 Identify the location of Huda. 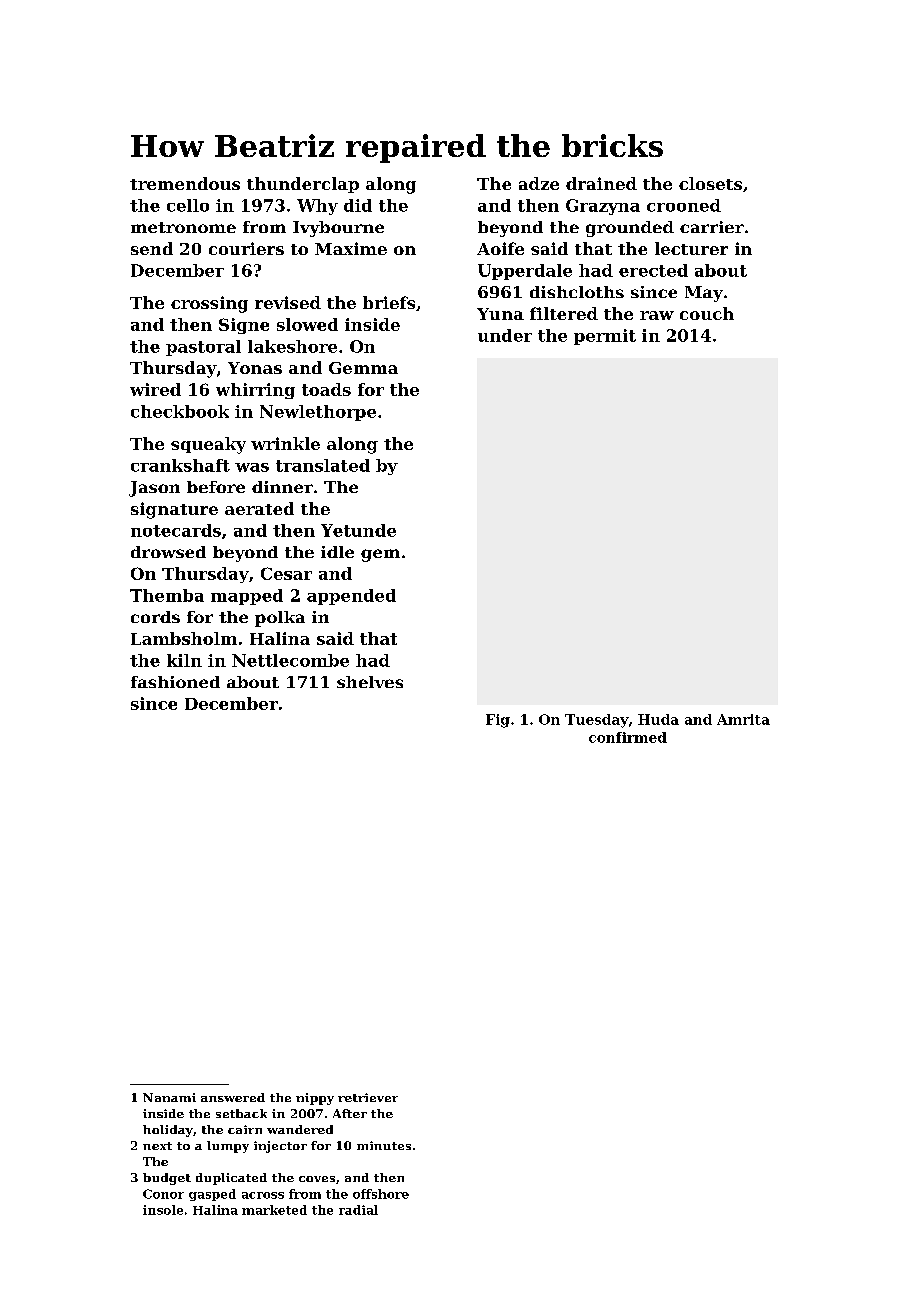
(658, 719).
